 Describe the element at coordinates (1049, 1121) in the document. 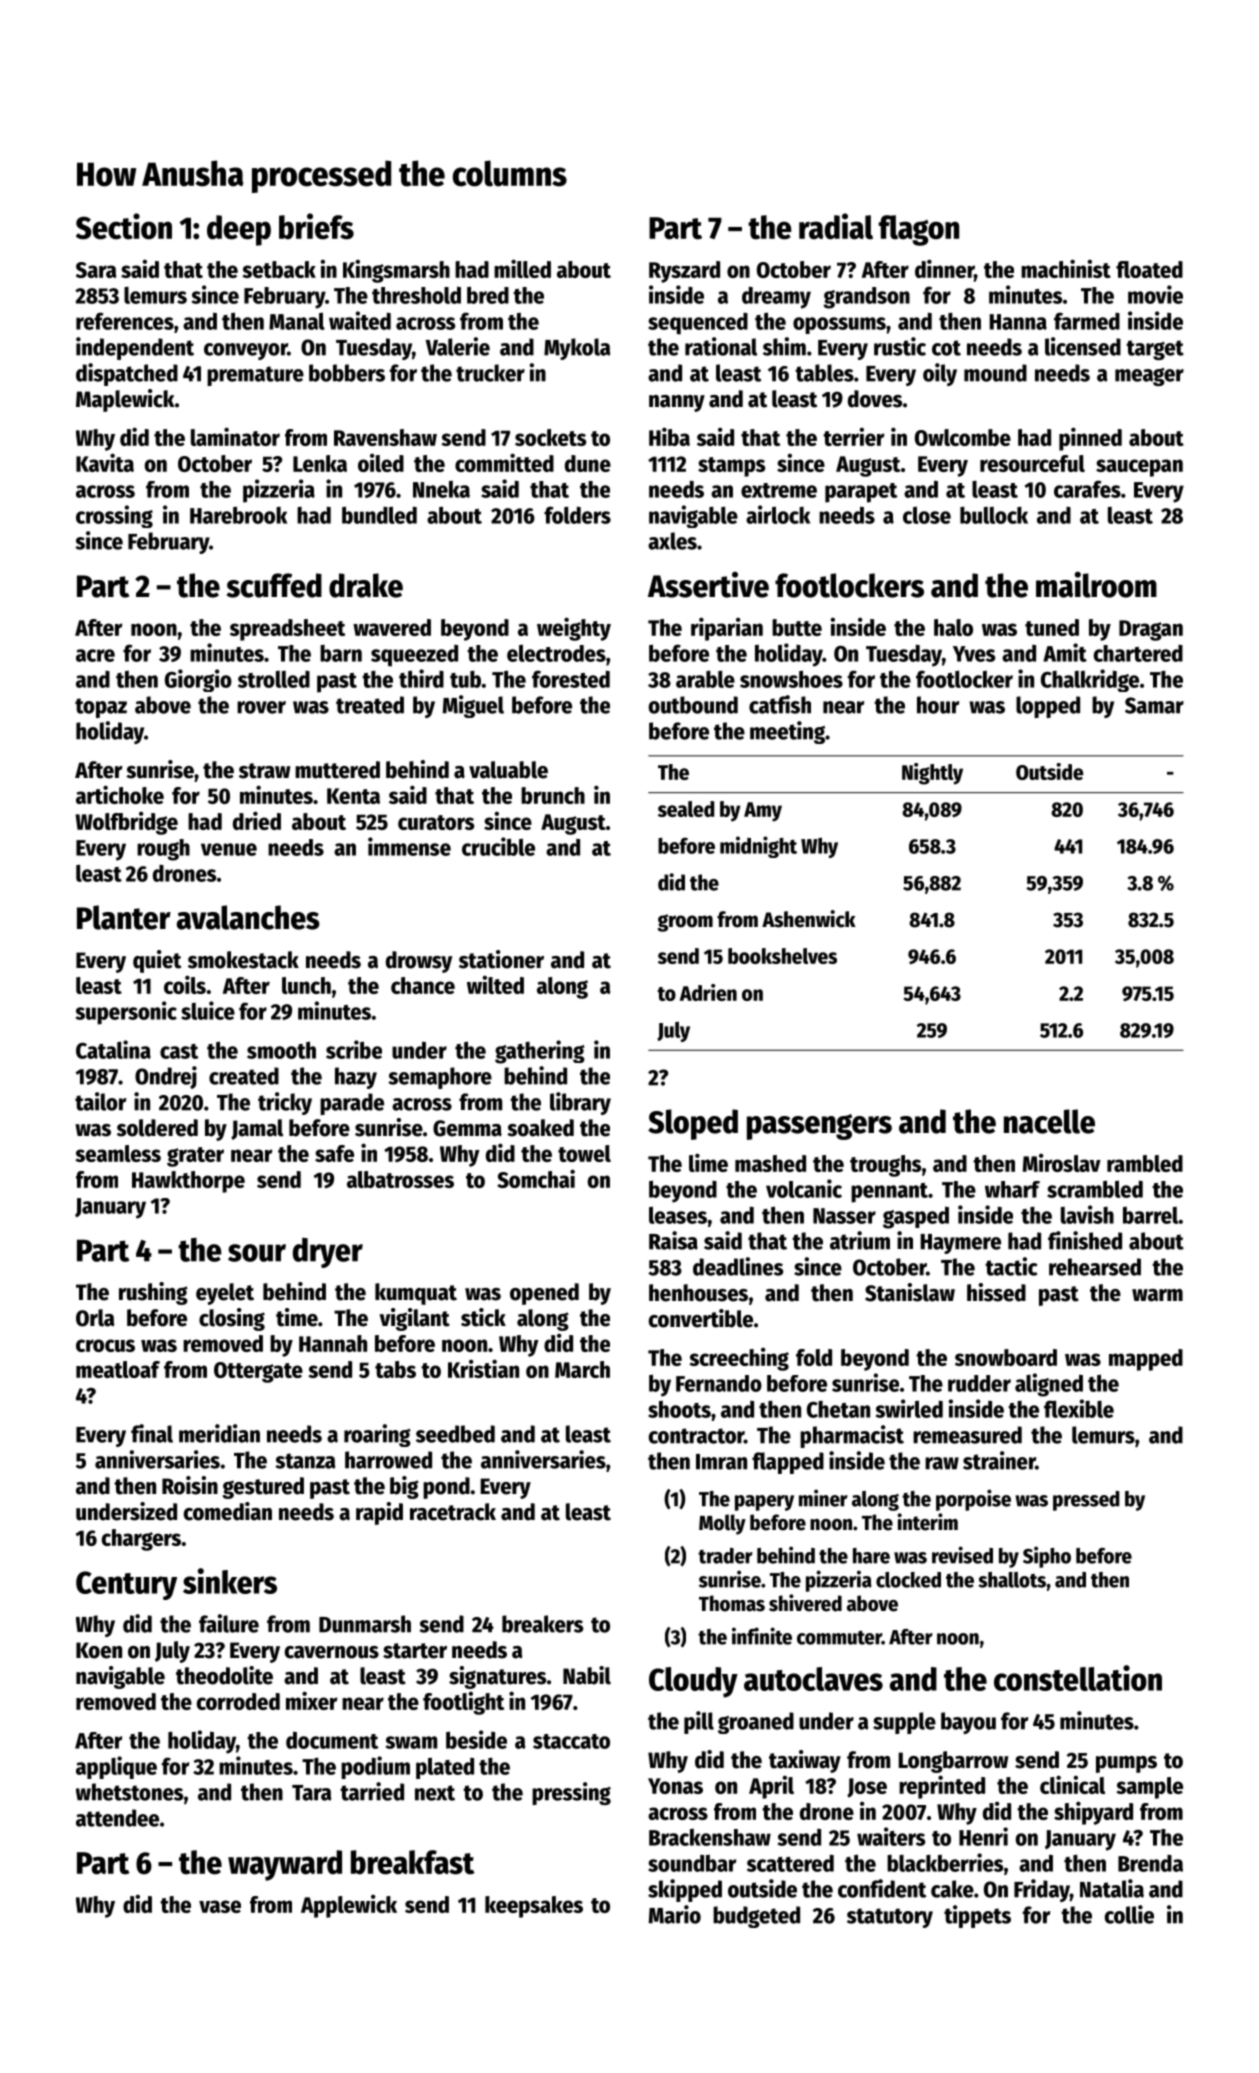

I see `nacelle` at that location.
